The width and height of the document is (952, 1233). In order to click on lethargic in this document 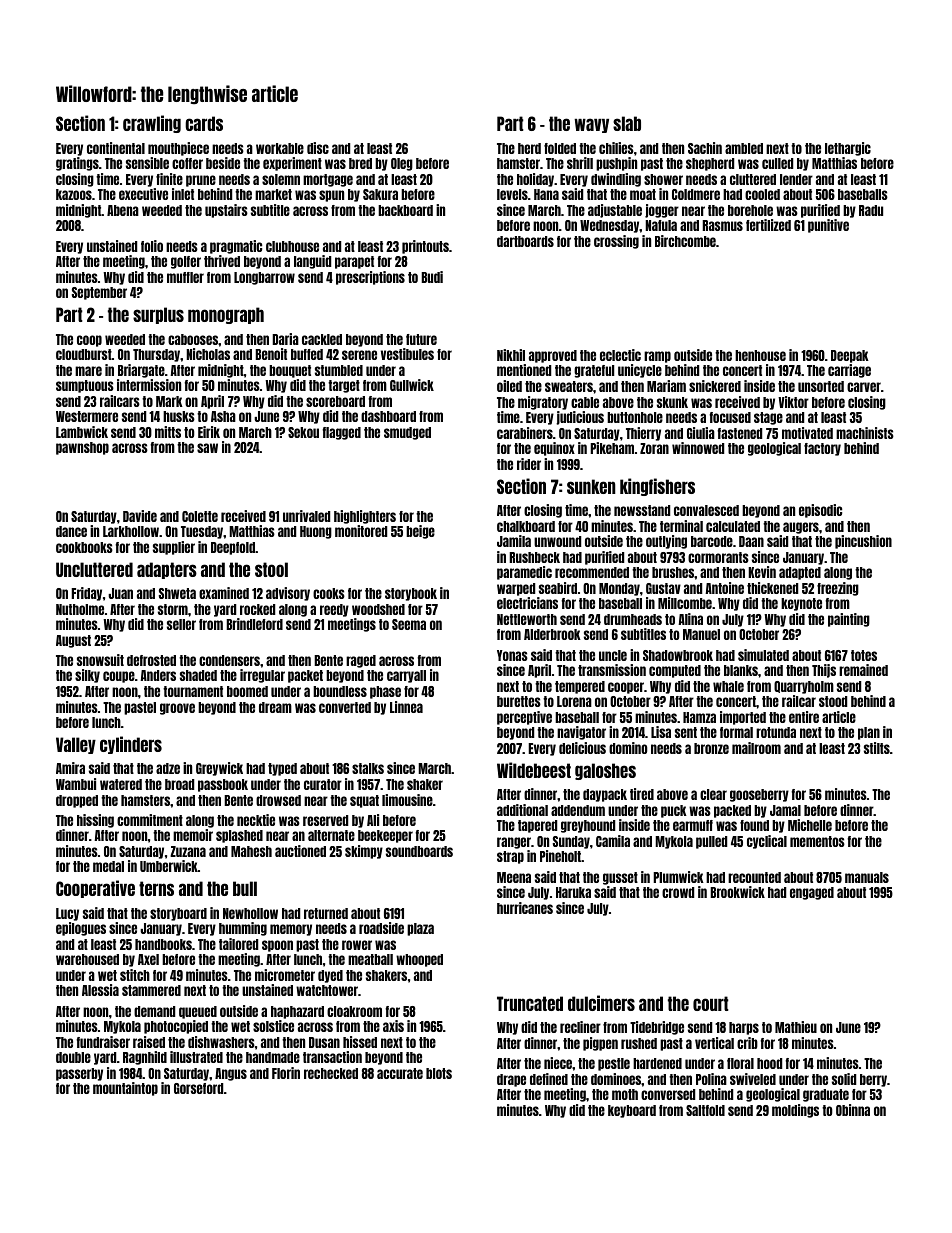, I will do `click(848, 149)`.
